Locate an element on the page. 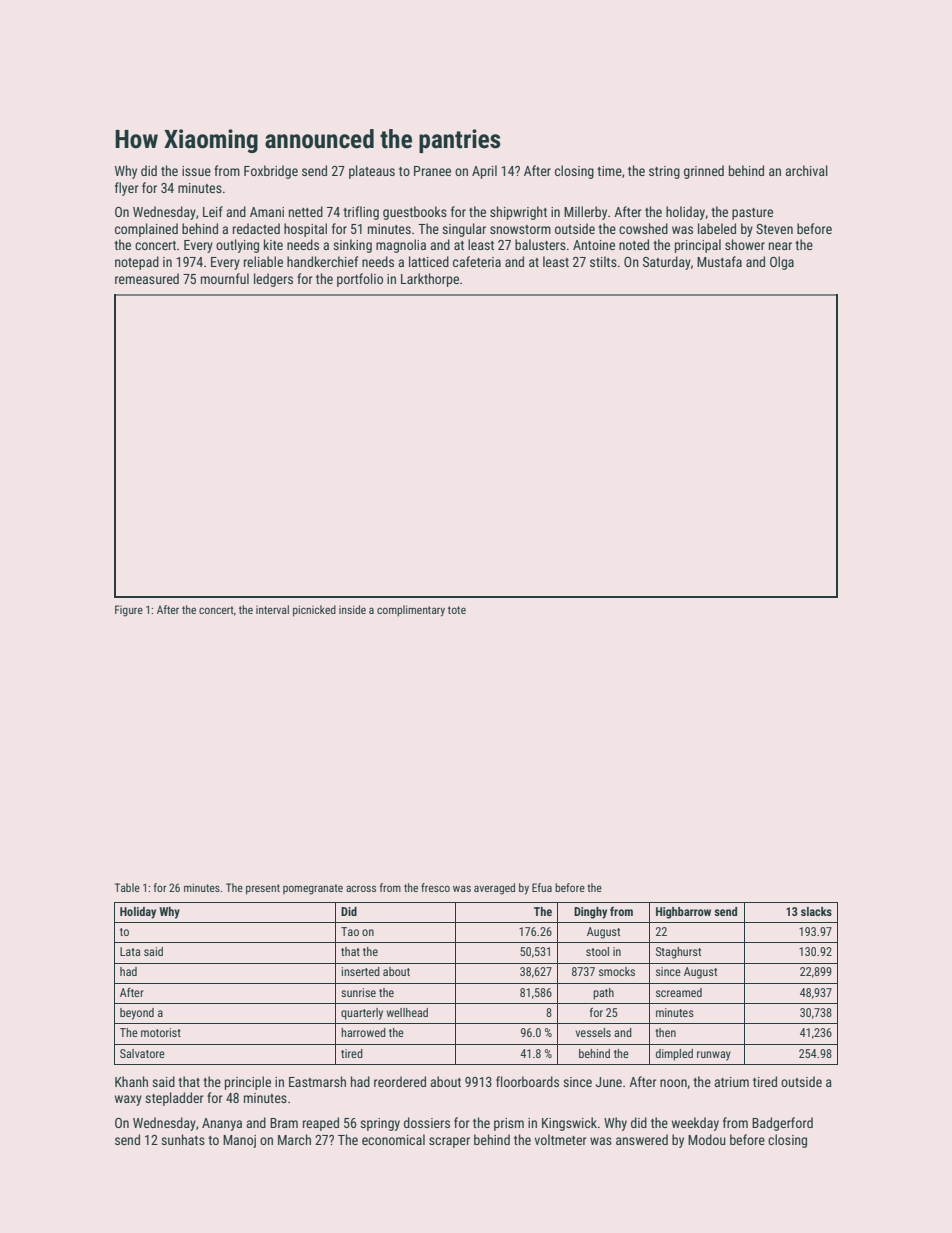 This image has width=952, height=1233. time is located at coordinates (609, 171).
